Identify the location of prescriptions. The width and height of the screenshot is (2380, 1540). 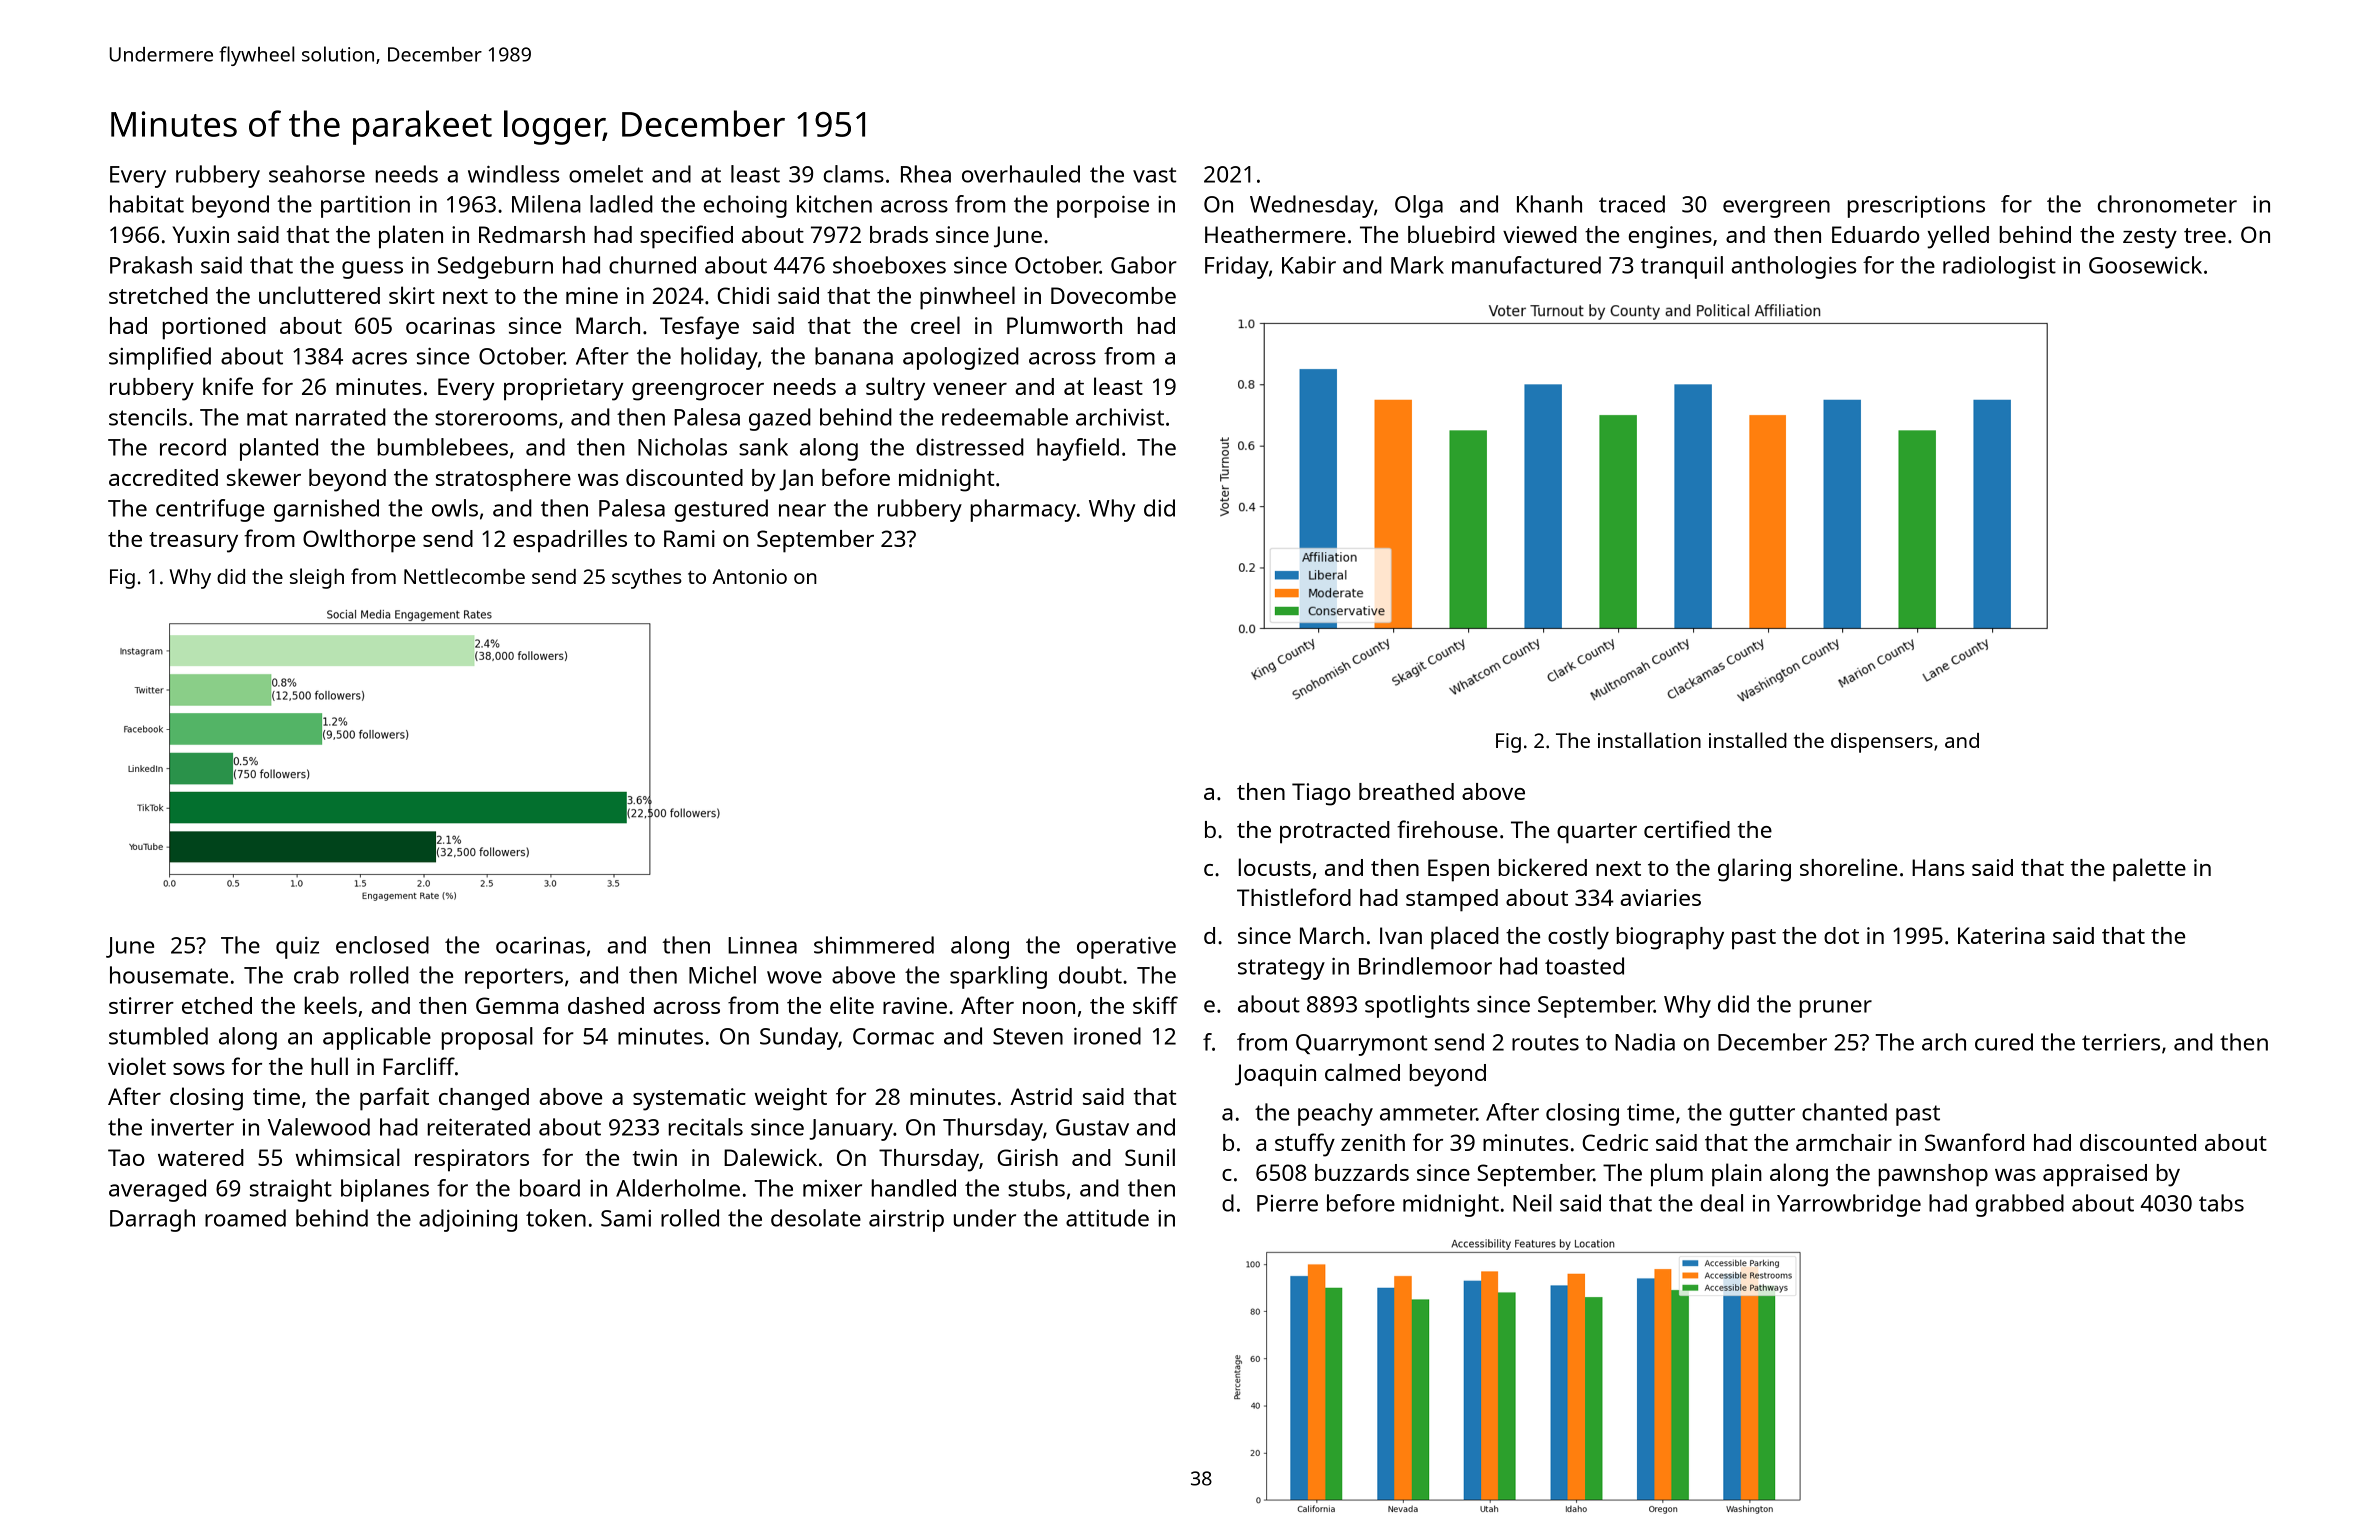
(1916, 207).
